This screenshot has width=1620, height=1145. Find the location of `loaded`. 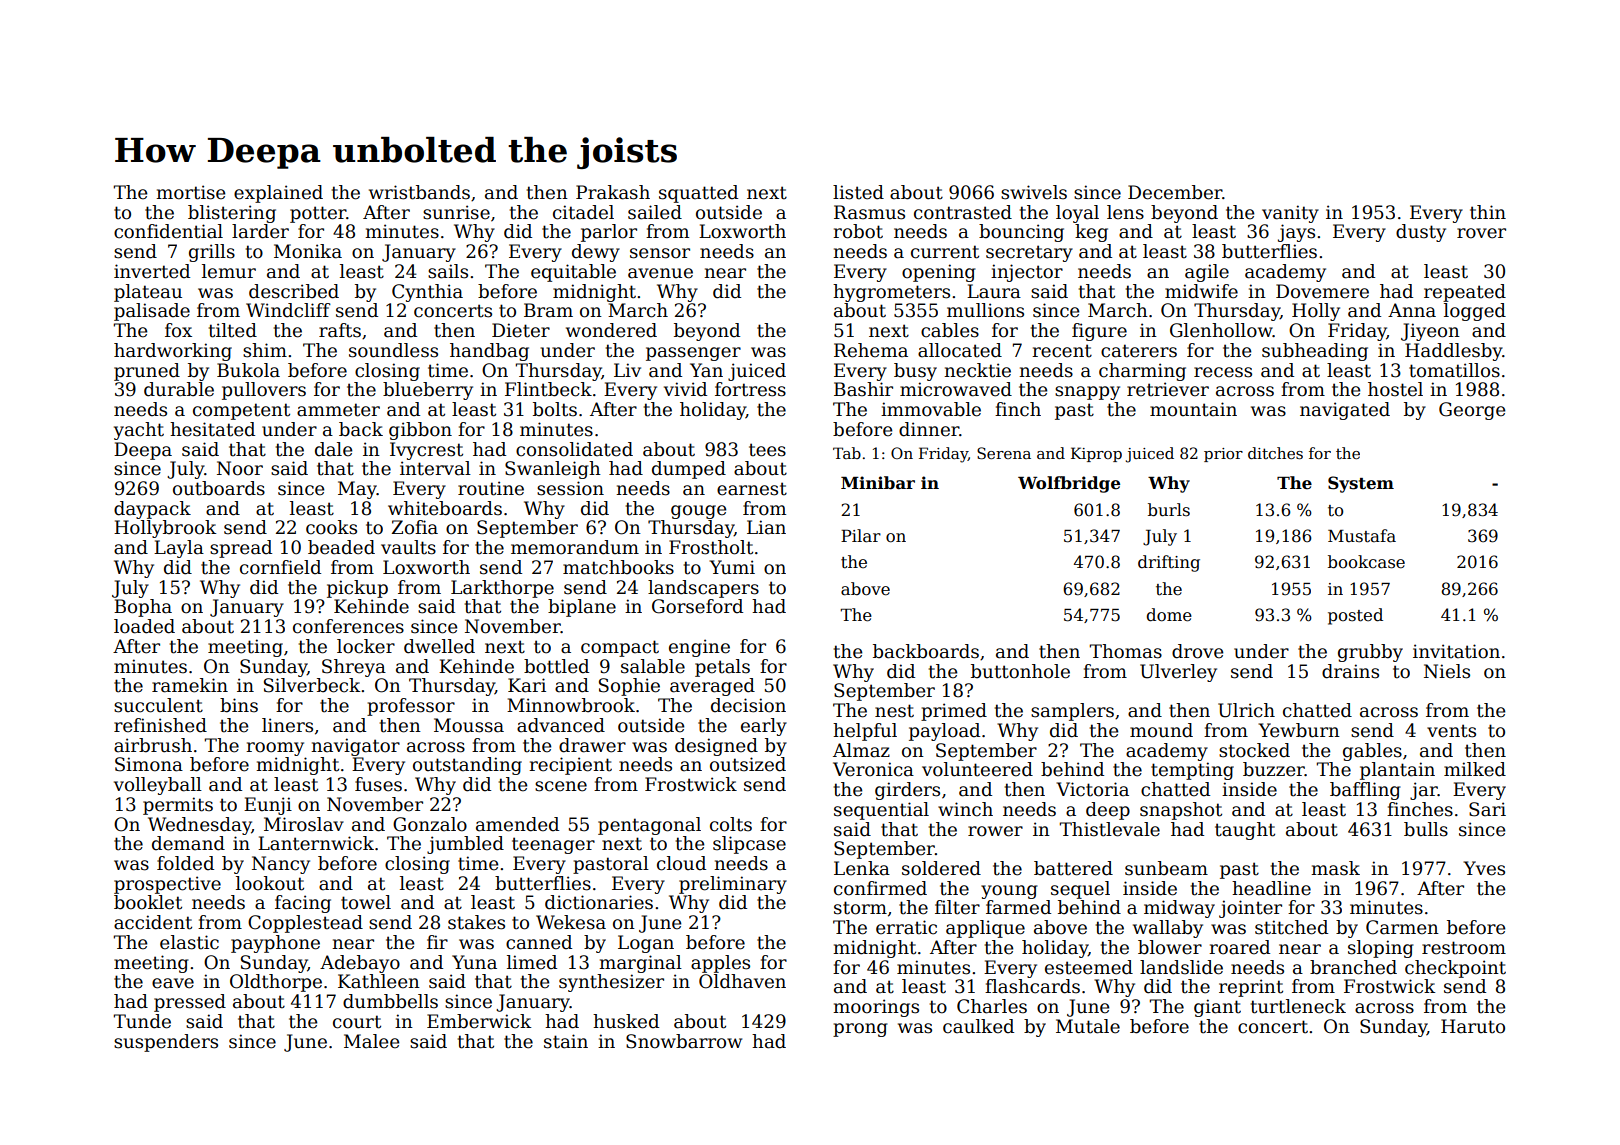

loaded is located at coordinates (144, 626).
